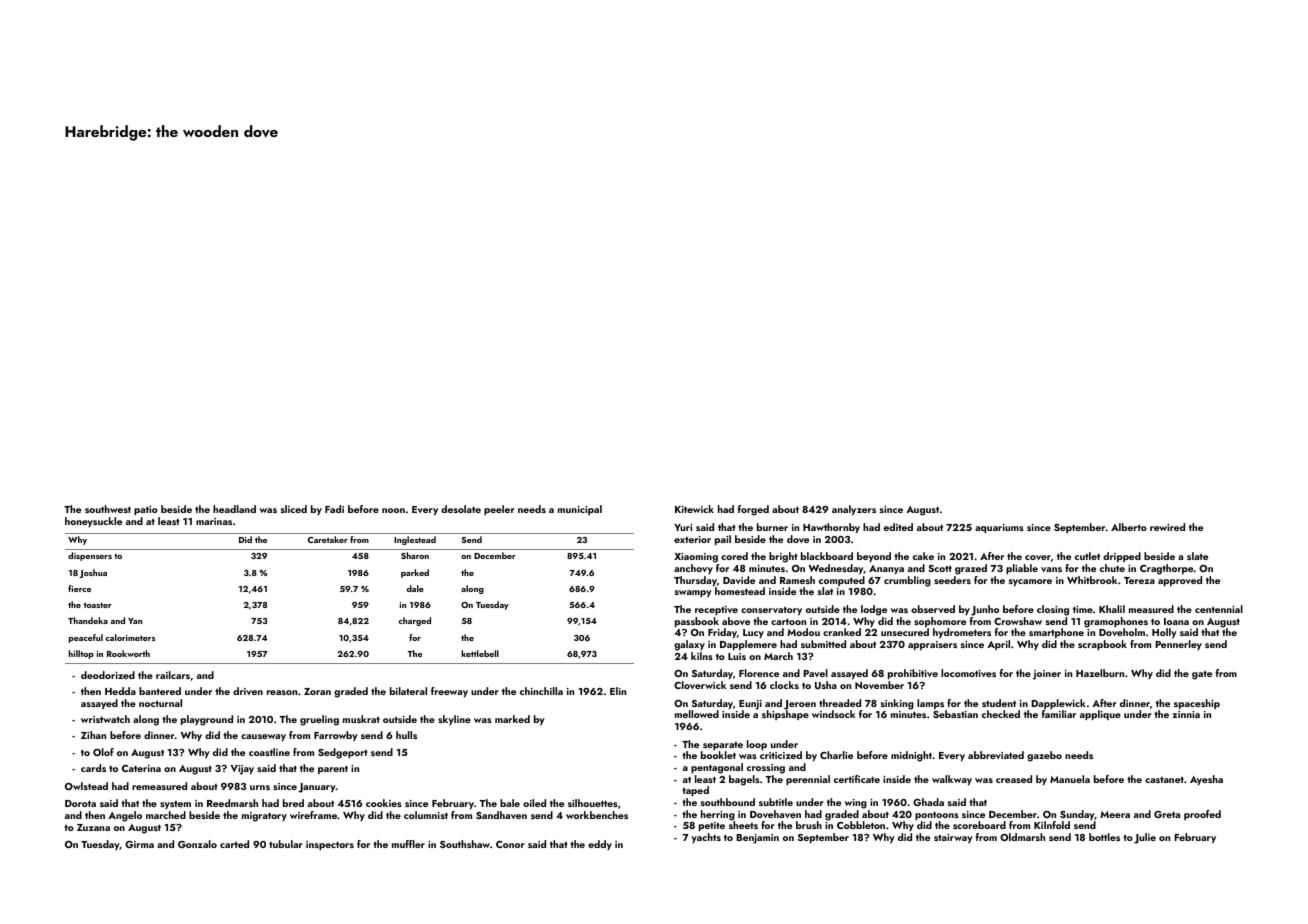 The width and height of the document is (1308, 924). What do you see at coordinates (854, 510) in the document?
I see `analyzers` at bounding box center [854, 510].
